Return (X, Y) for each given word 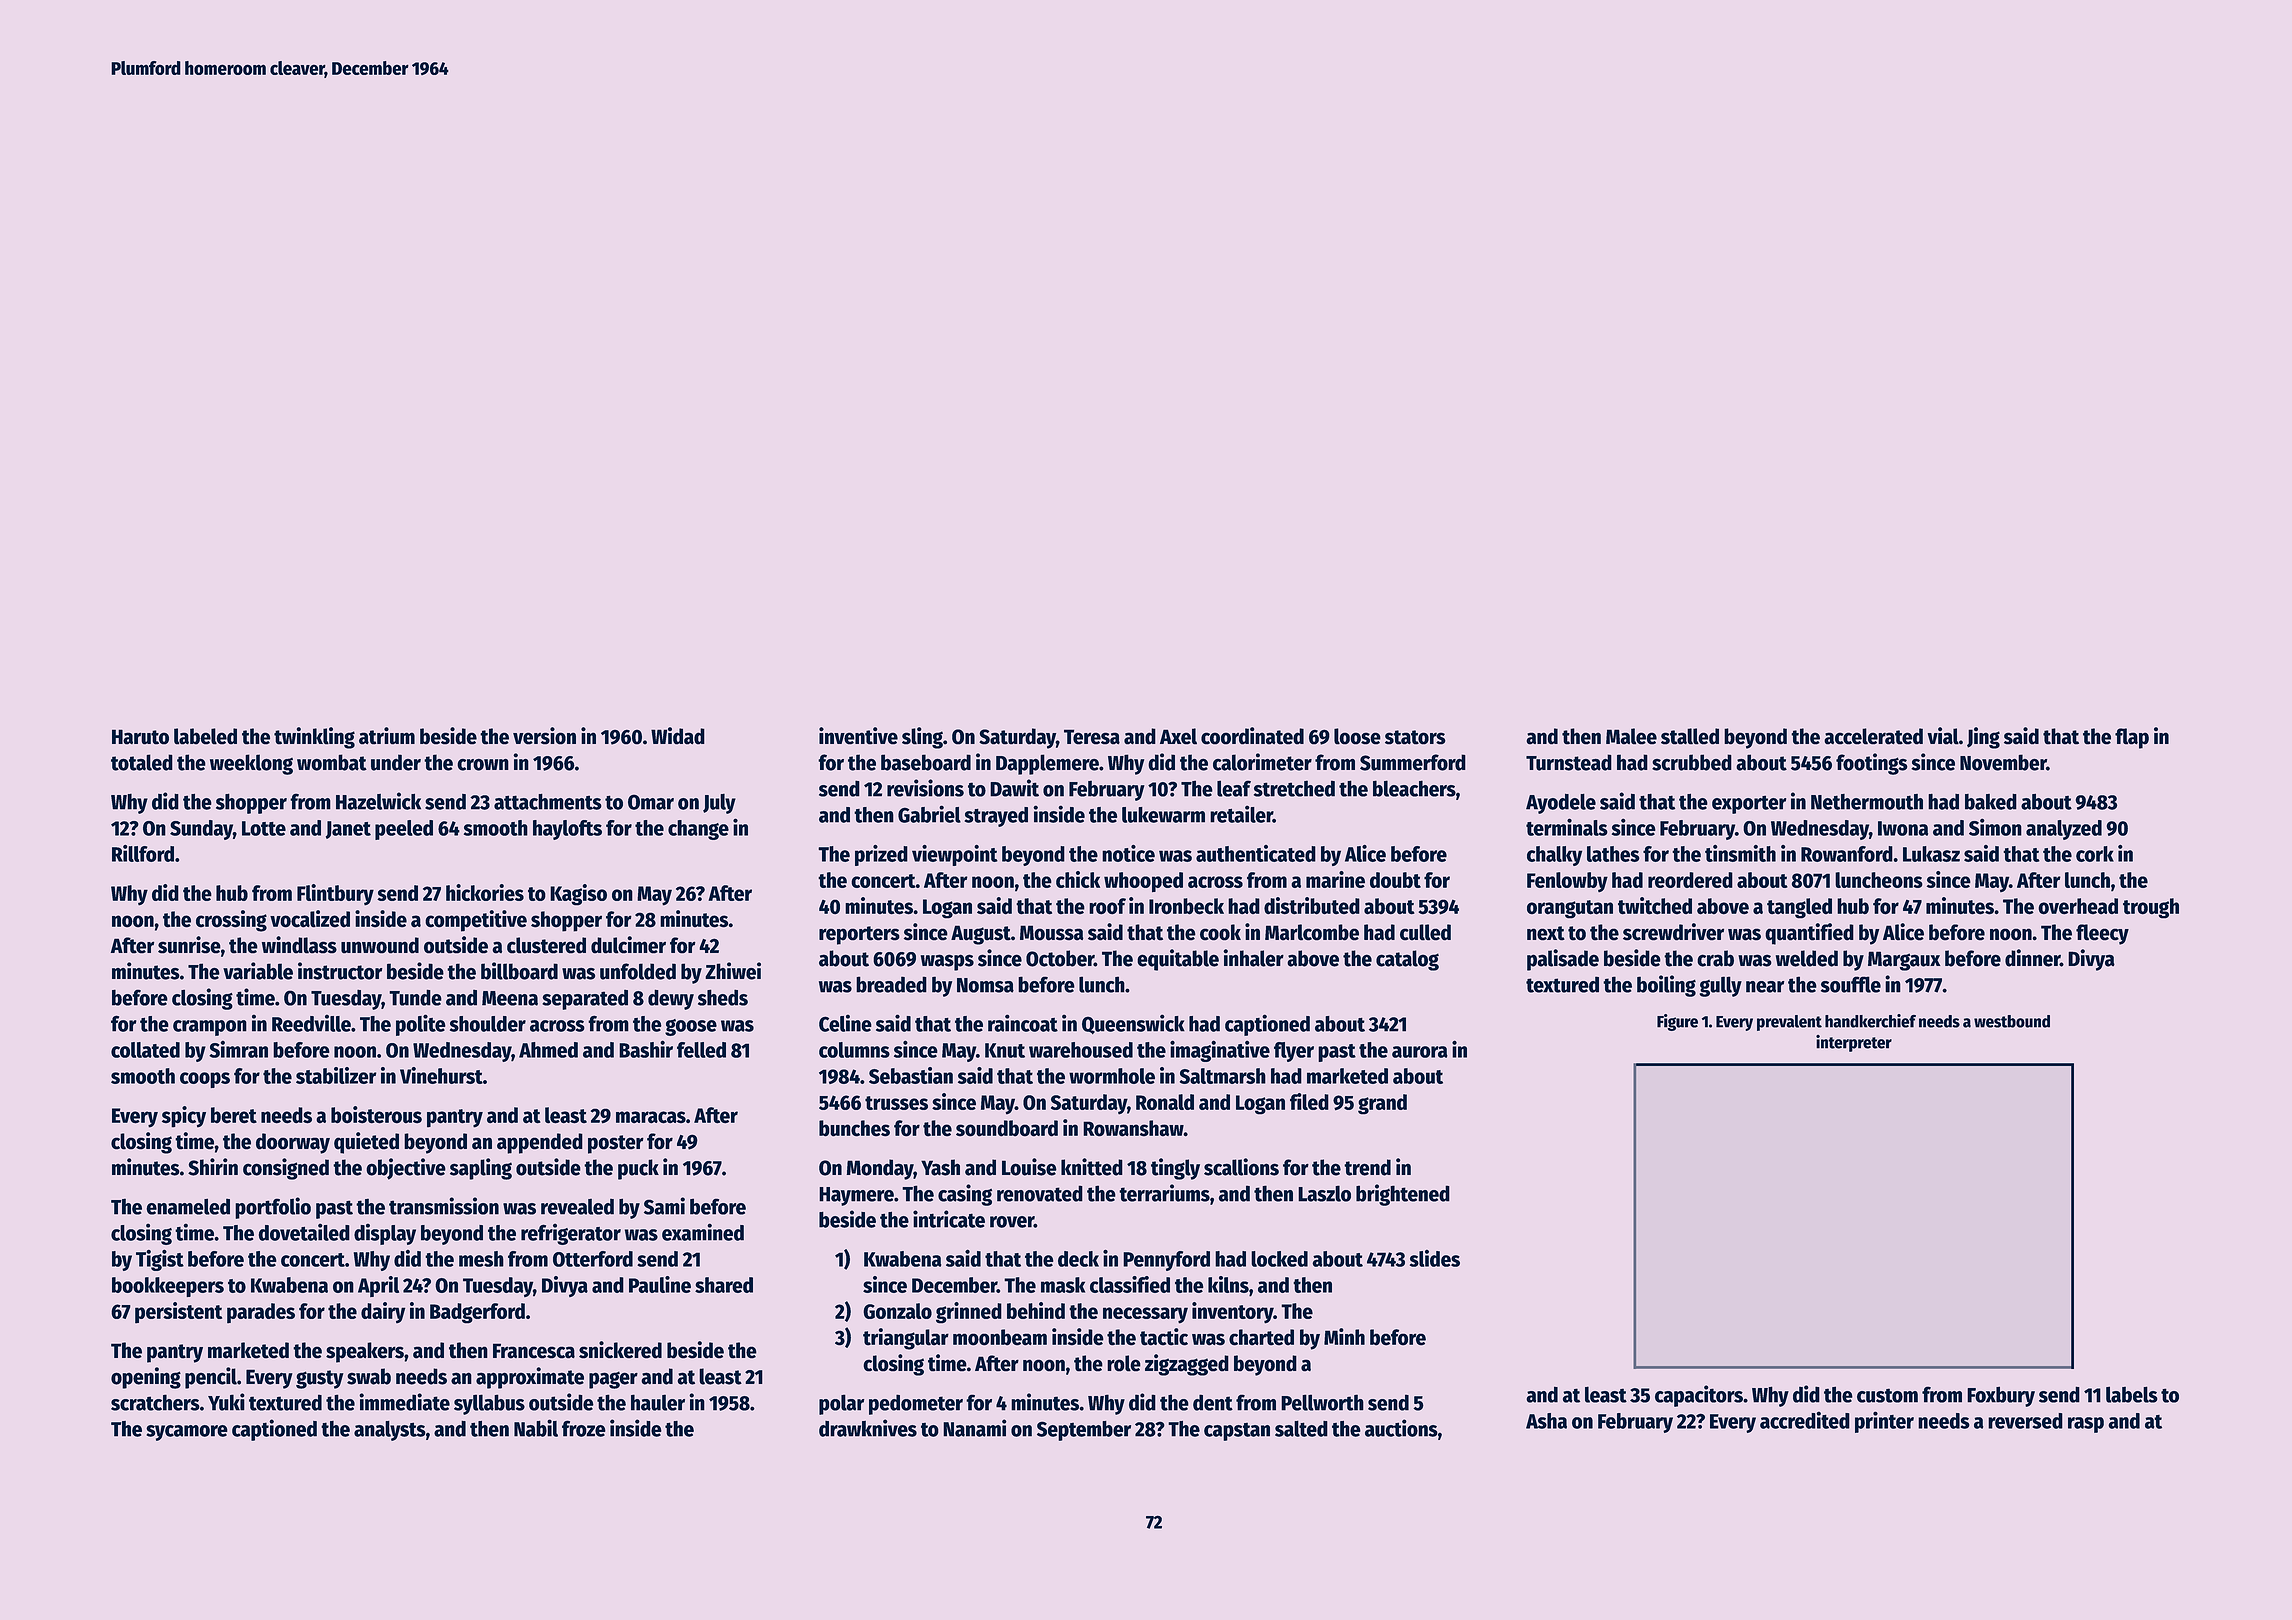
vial (1943, 736)
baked (1991, 802)
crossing (231, 921)
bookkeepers (168, 1287)
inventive (858, 736)
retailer (1241, 814)
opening (146, 1378)
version (544, 736)
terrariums (1164, 1193)
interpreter (1854, 1043)
